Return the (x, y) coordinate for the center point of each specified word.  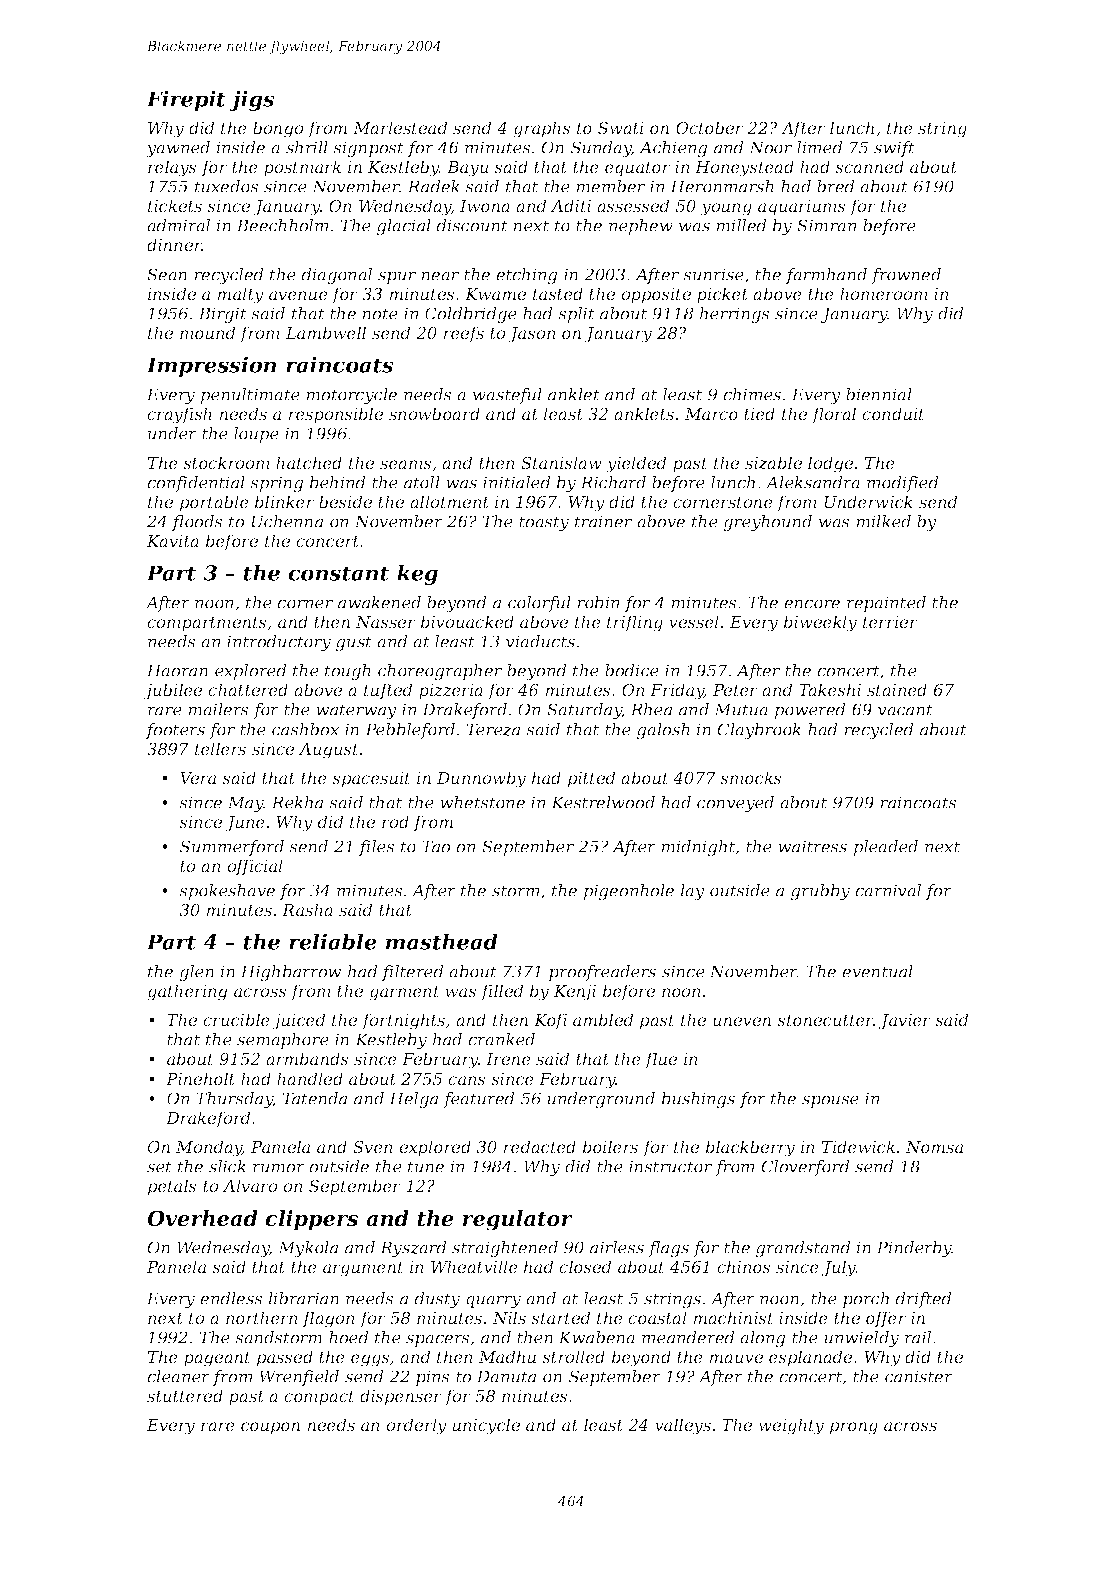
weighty (791, 1426)
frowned (906, 276)
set (159, 1167)
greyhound (767, 523)
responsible (335, 415)
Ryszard (413, 1249)
